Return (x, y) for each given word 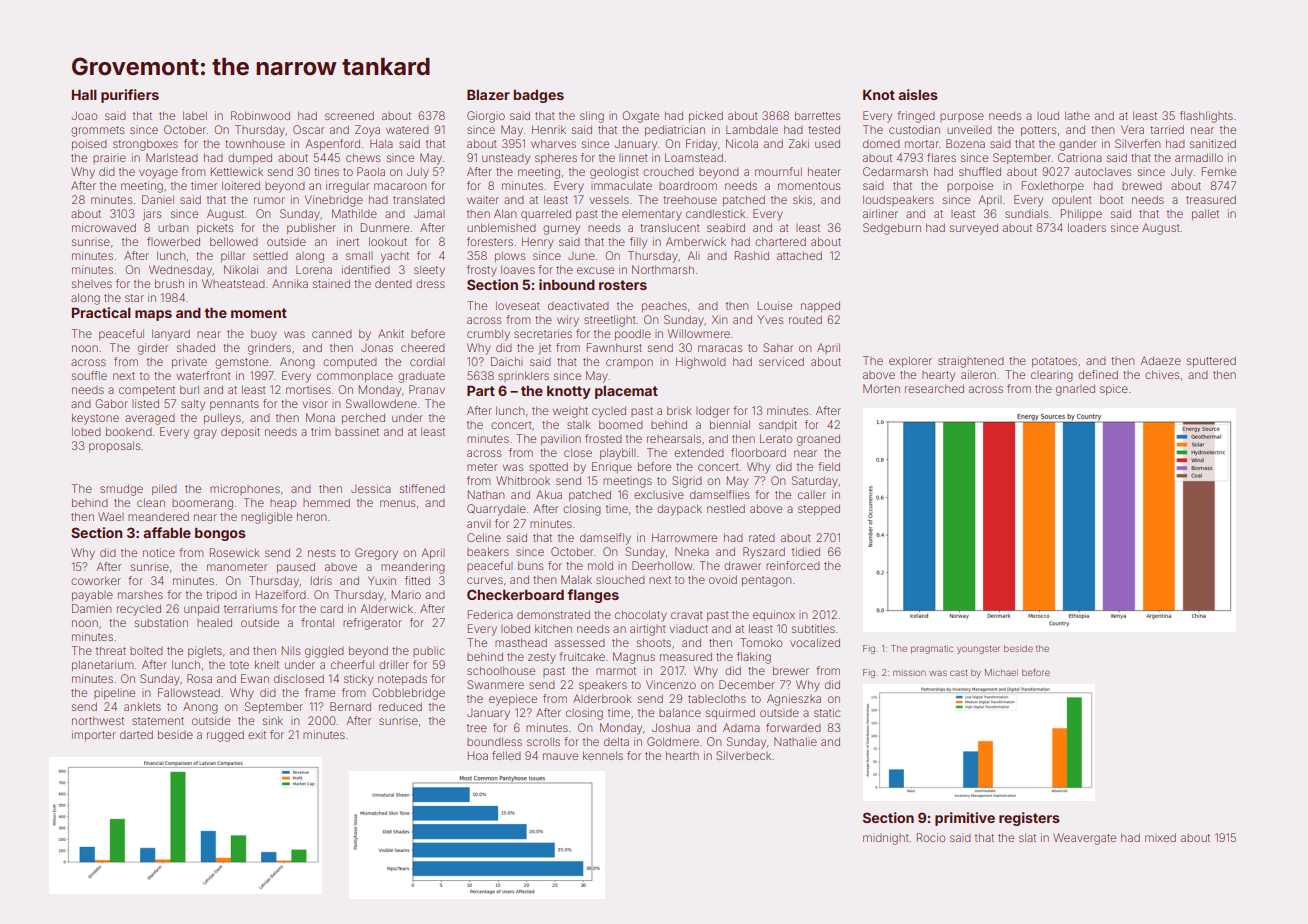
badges (538, 96)
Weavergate (1084, 839)
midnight (886, 839)
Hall (84, 94)
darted (136, 734)
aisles (918, 94)
